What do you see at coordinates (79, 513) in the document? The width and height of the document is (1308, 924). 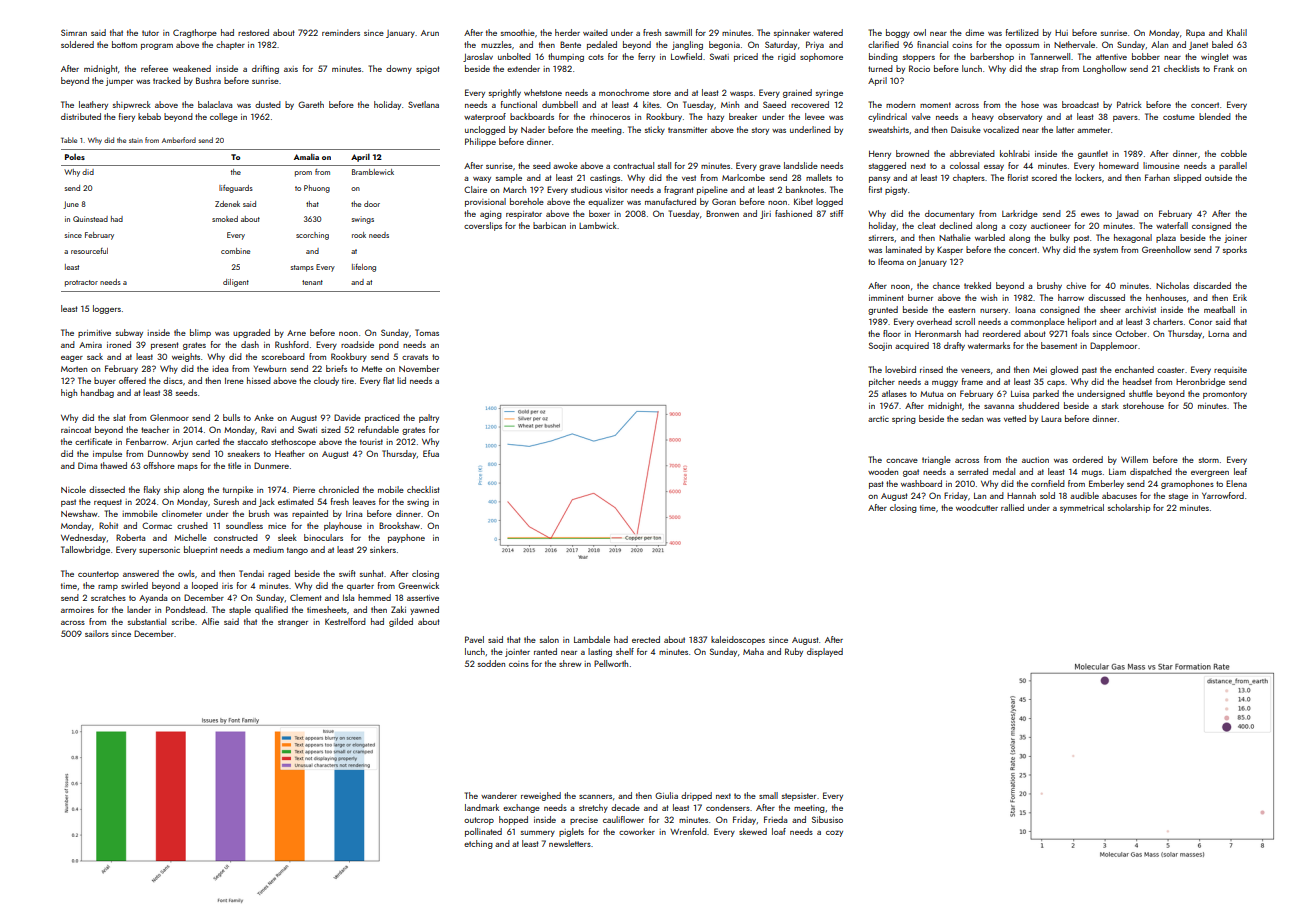 I see `Newshaw` at bounding box center [79, 513].
